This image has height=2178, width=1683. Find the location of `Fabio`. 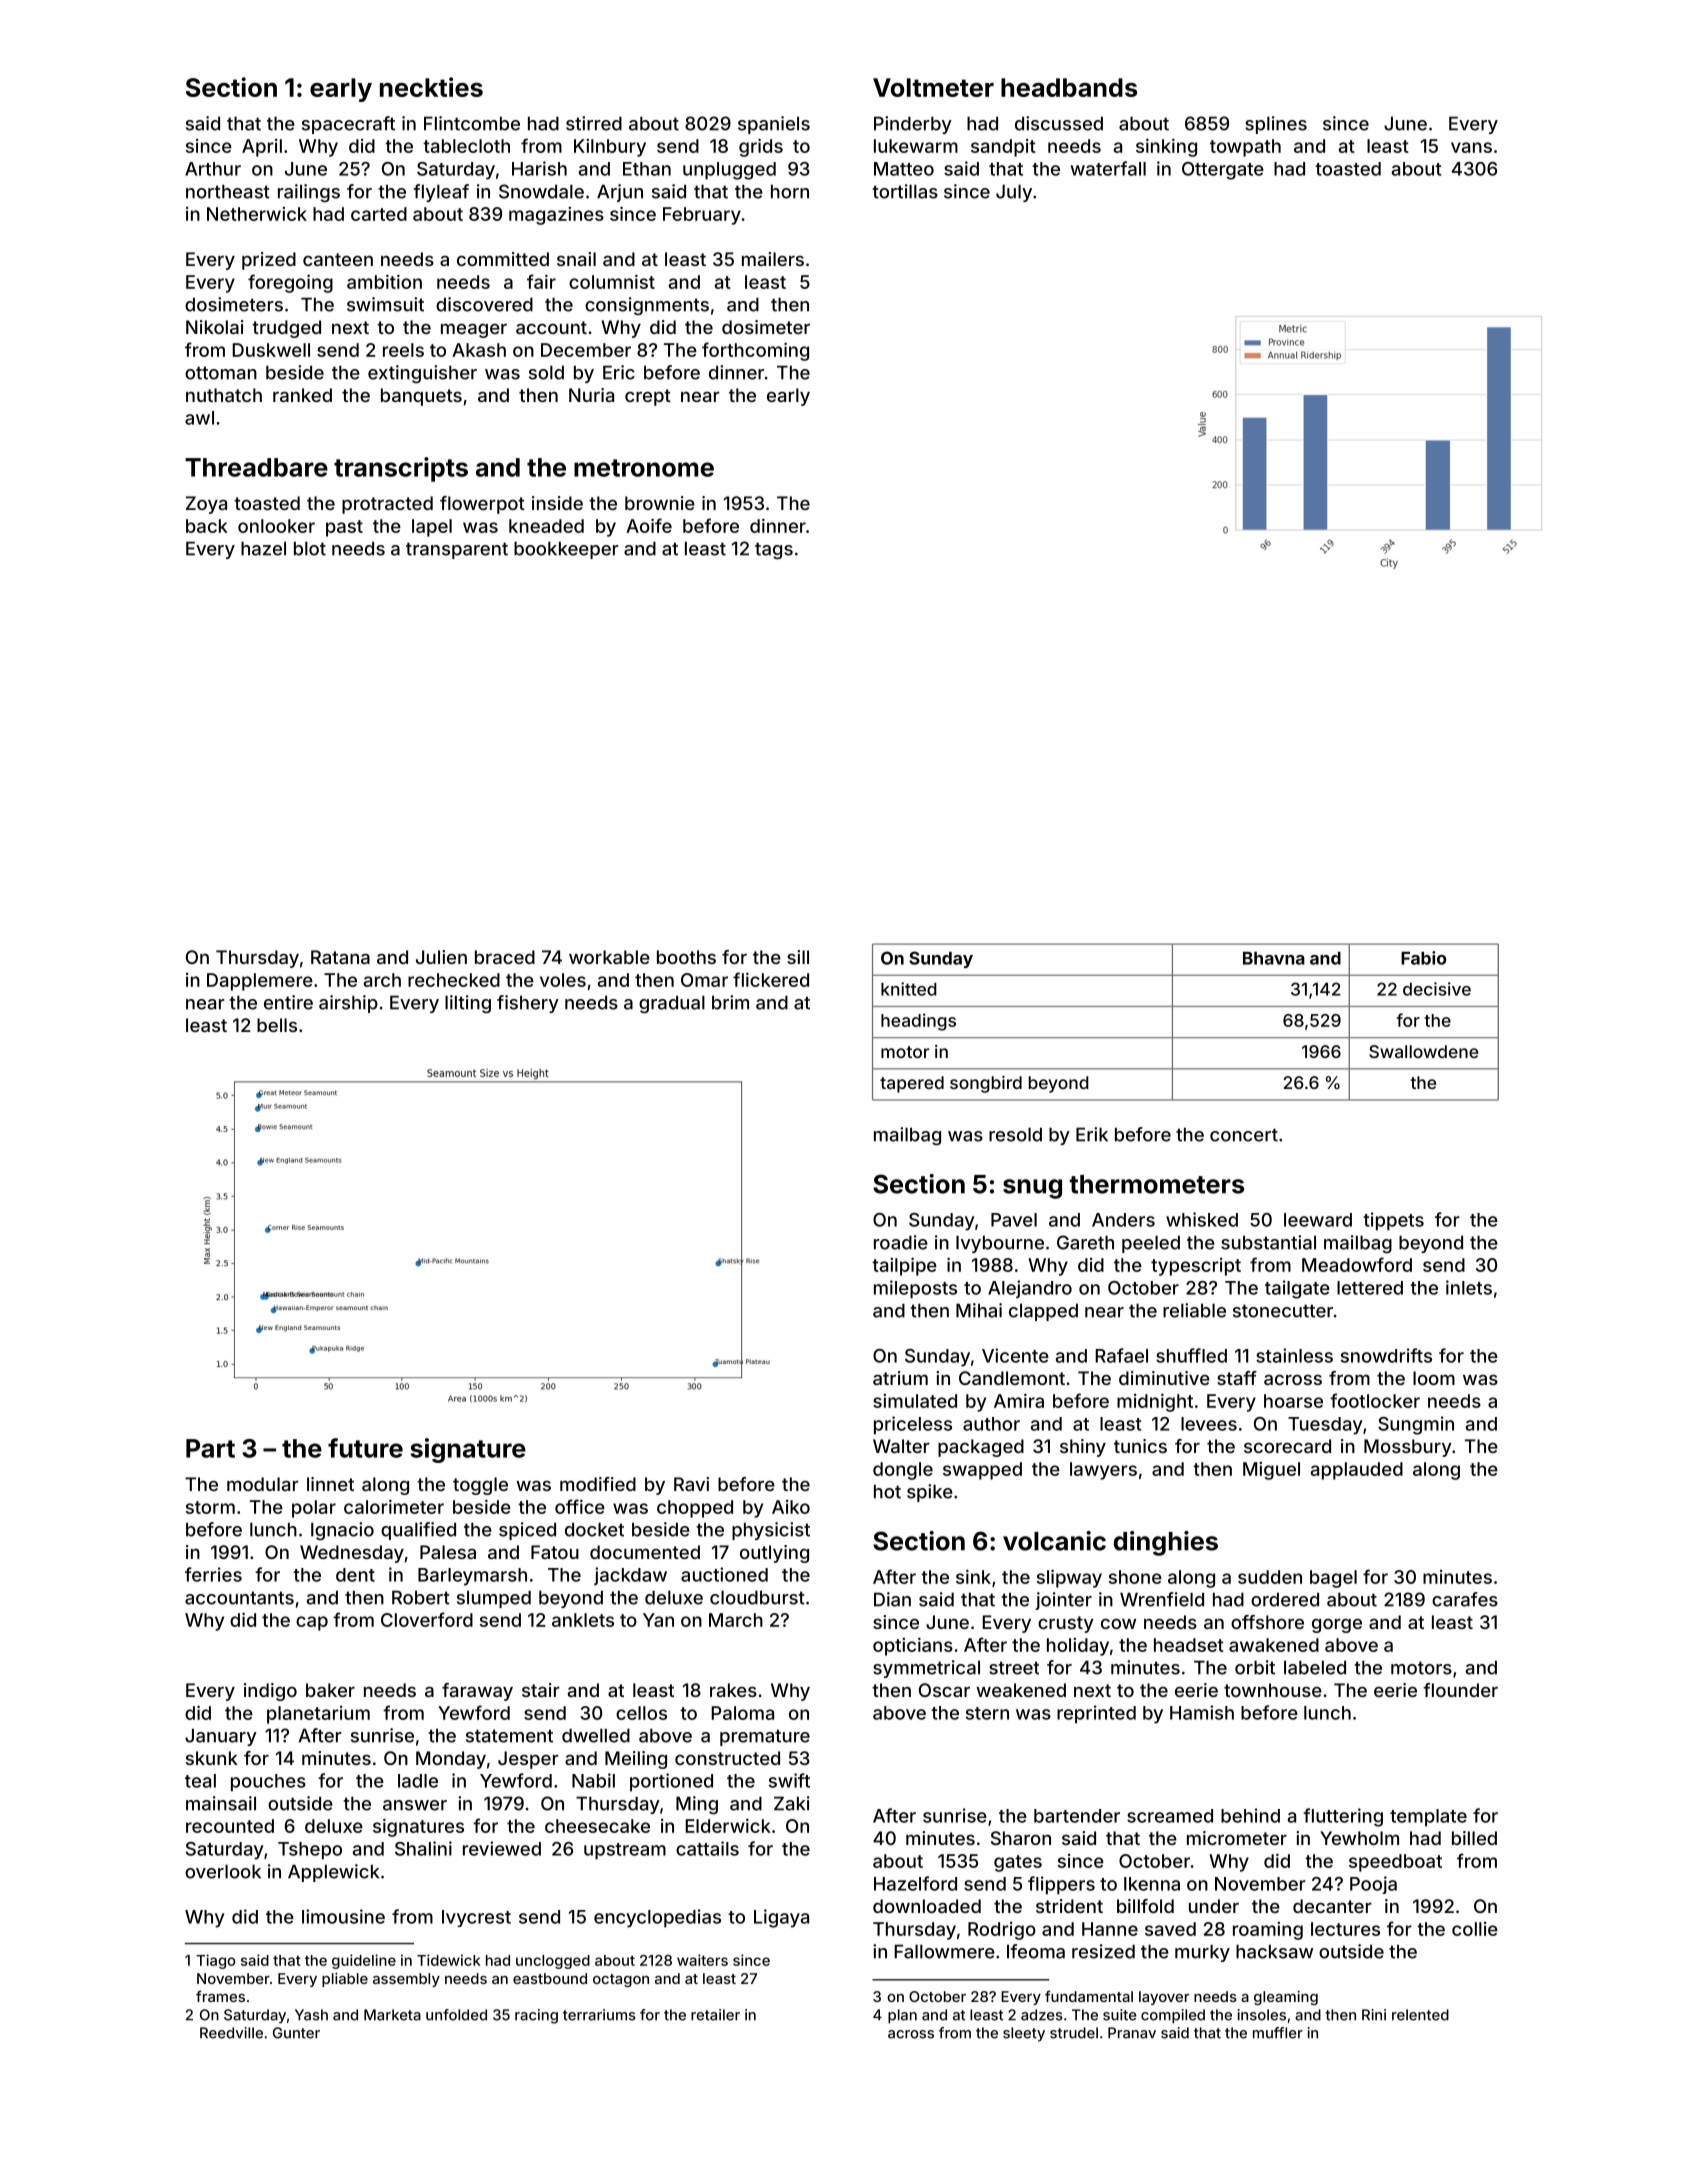

Fabio is located at coordinates (1423, 958).
